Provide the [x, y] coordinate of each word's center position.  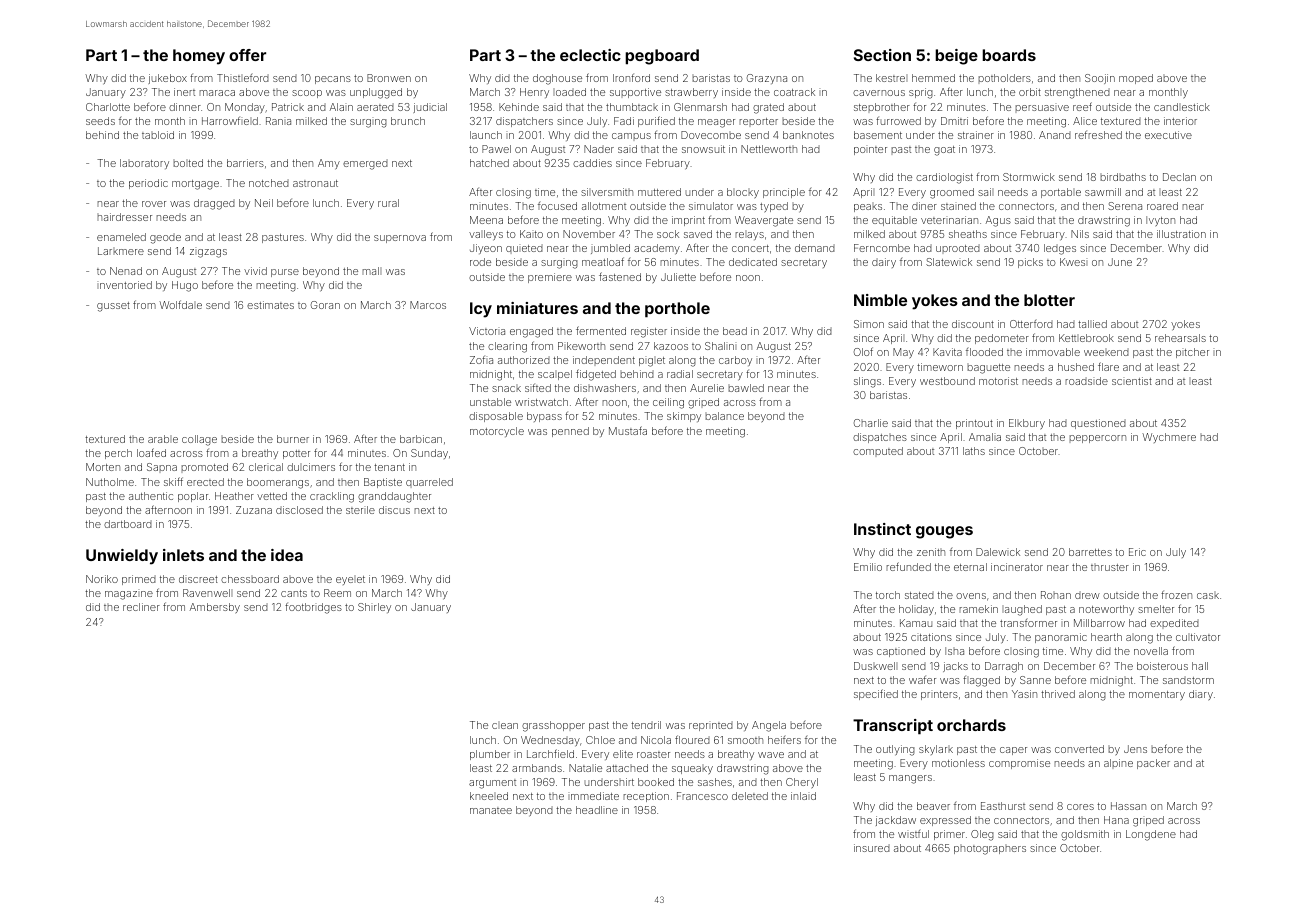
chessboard [250, 579]
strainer [976, 135]
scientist [1132, 381]
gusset [113, 307]
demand [815, 248]
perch [118, 454]
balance [724, 416]
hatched [489, 163]
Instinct [882, 529]
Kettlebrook [1086, 338]
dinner [185, 107]
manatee [491, 810]
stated [919, 595]
